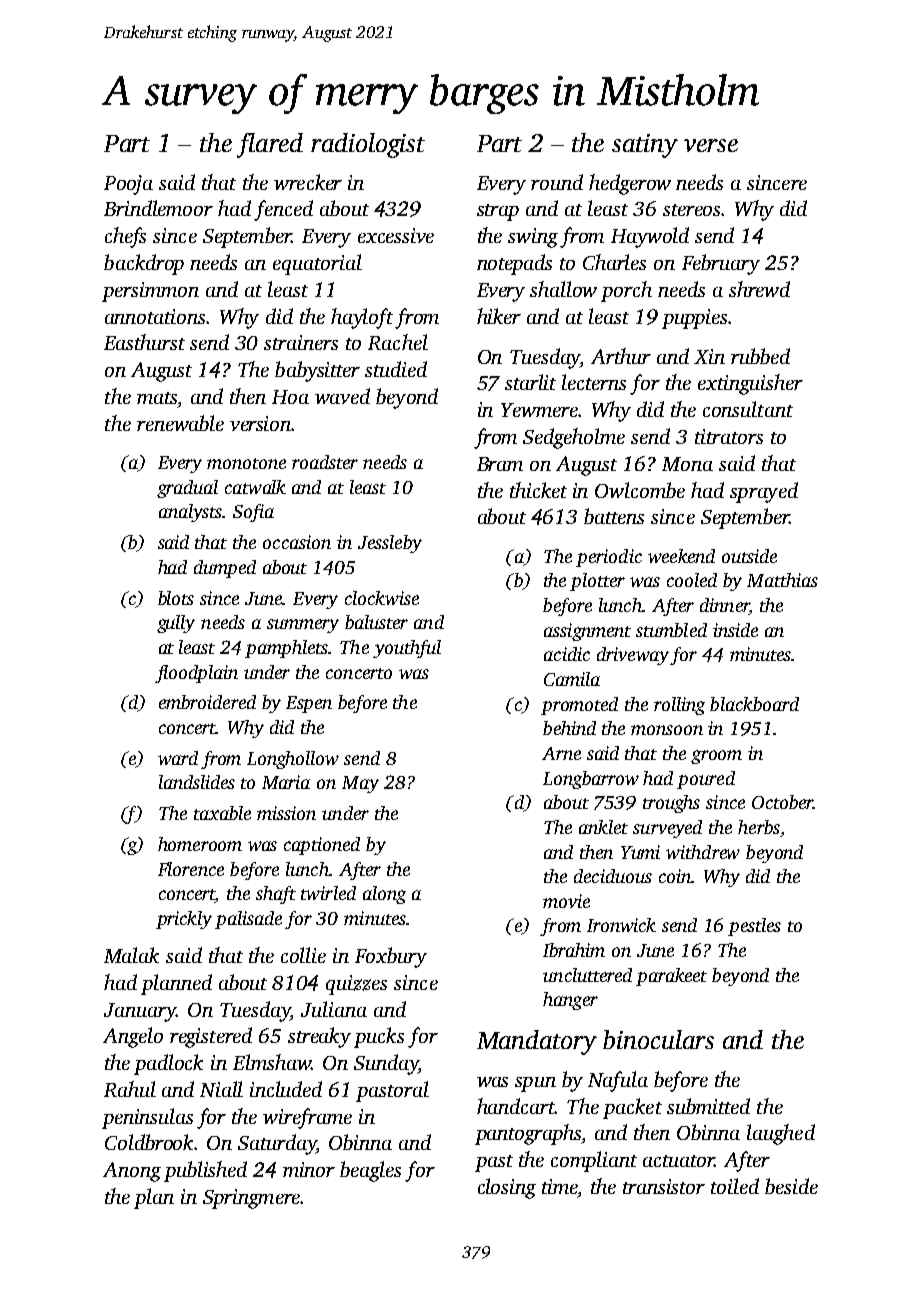 This document has width=924, height=1311. I want to click on backdrop, so click(144, 264).
